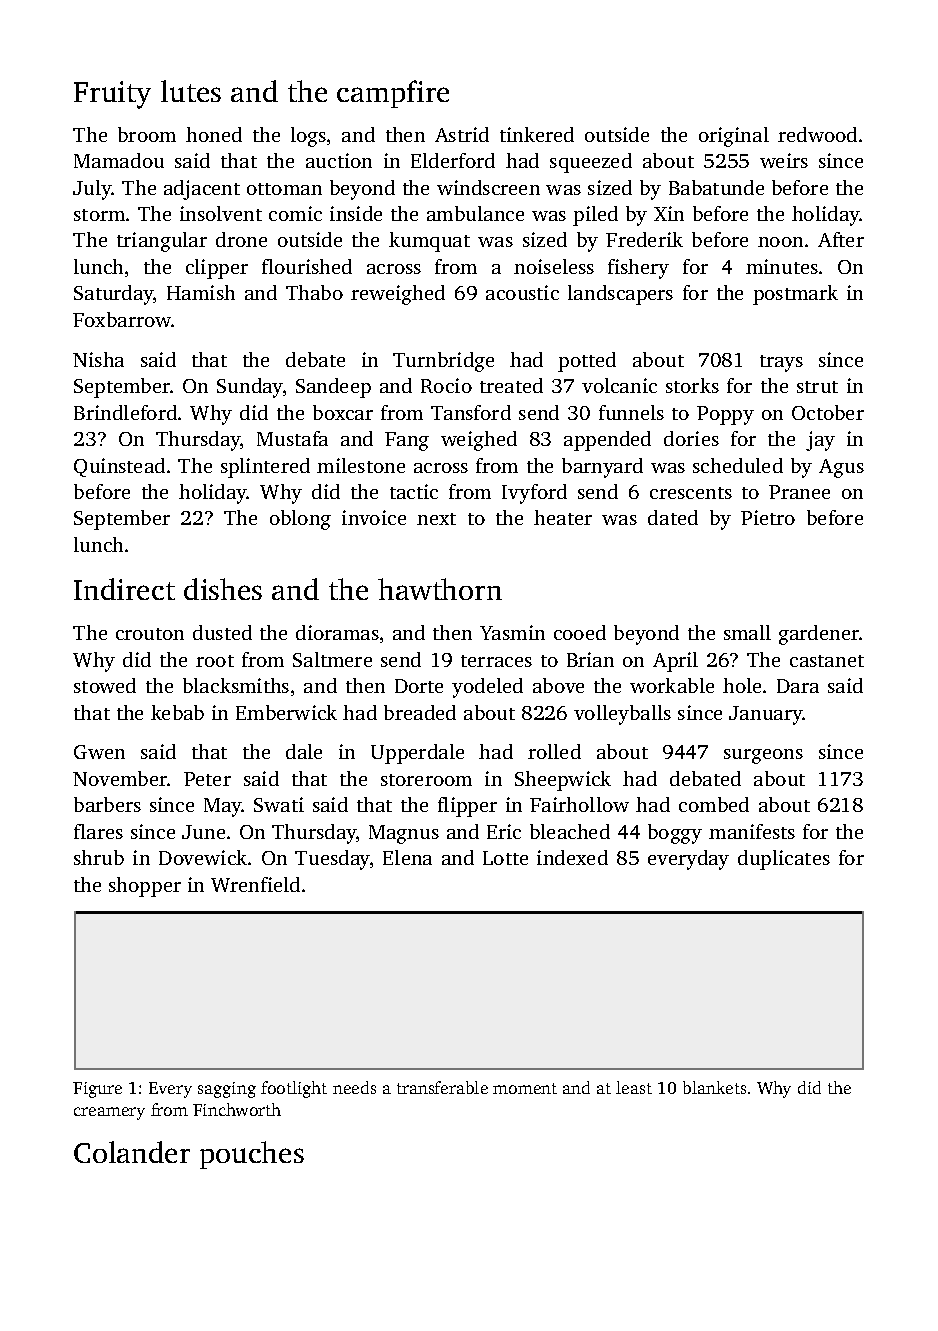 Image resolution: width=938 pixels, height=1331 pixels. Describe the element at coordinates (440, 589) in the screenshot. I see `hawthorn` at that location.
